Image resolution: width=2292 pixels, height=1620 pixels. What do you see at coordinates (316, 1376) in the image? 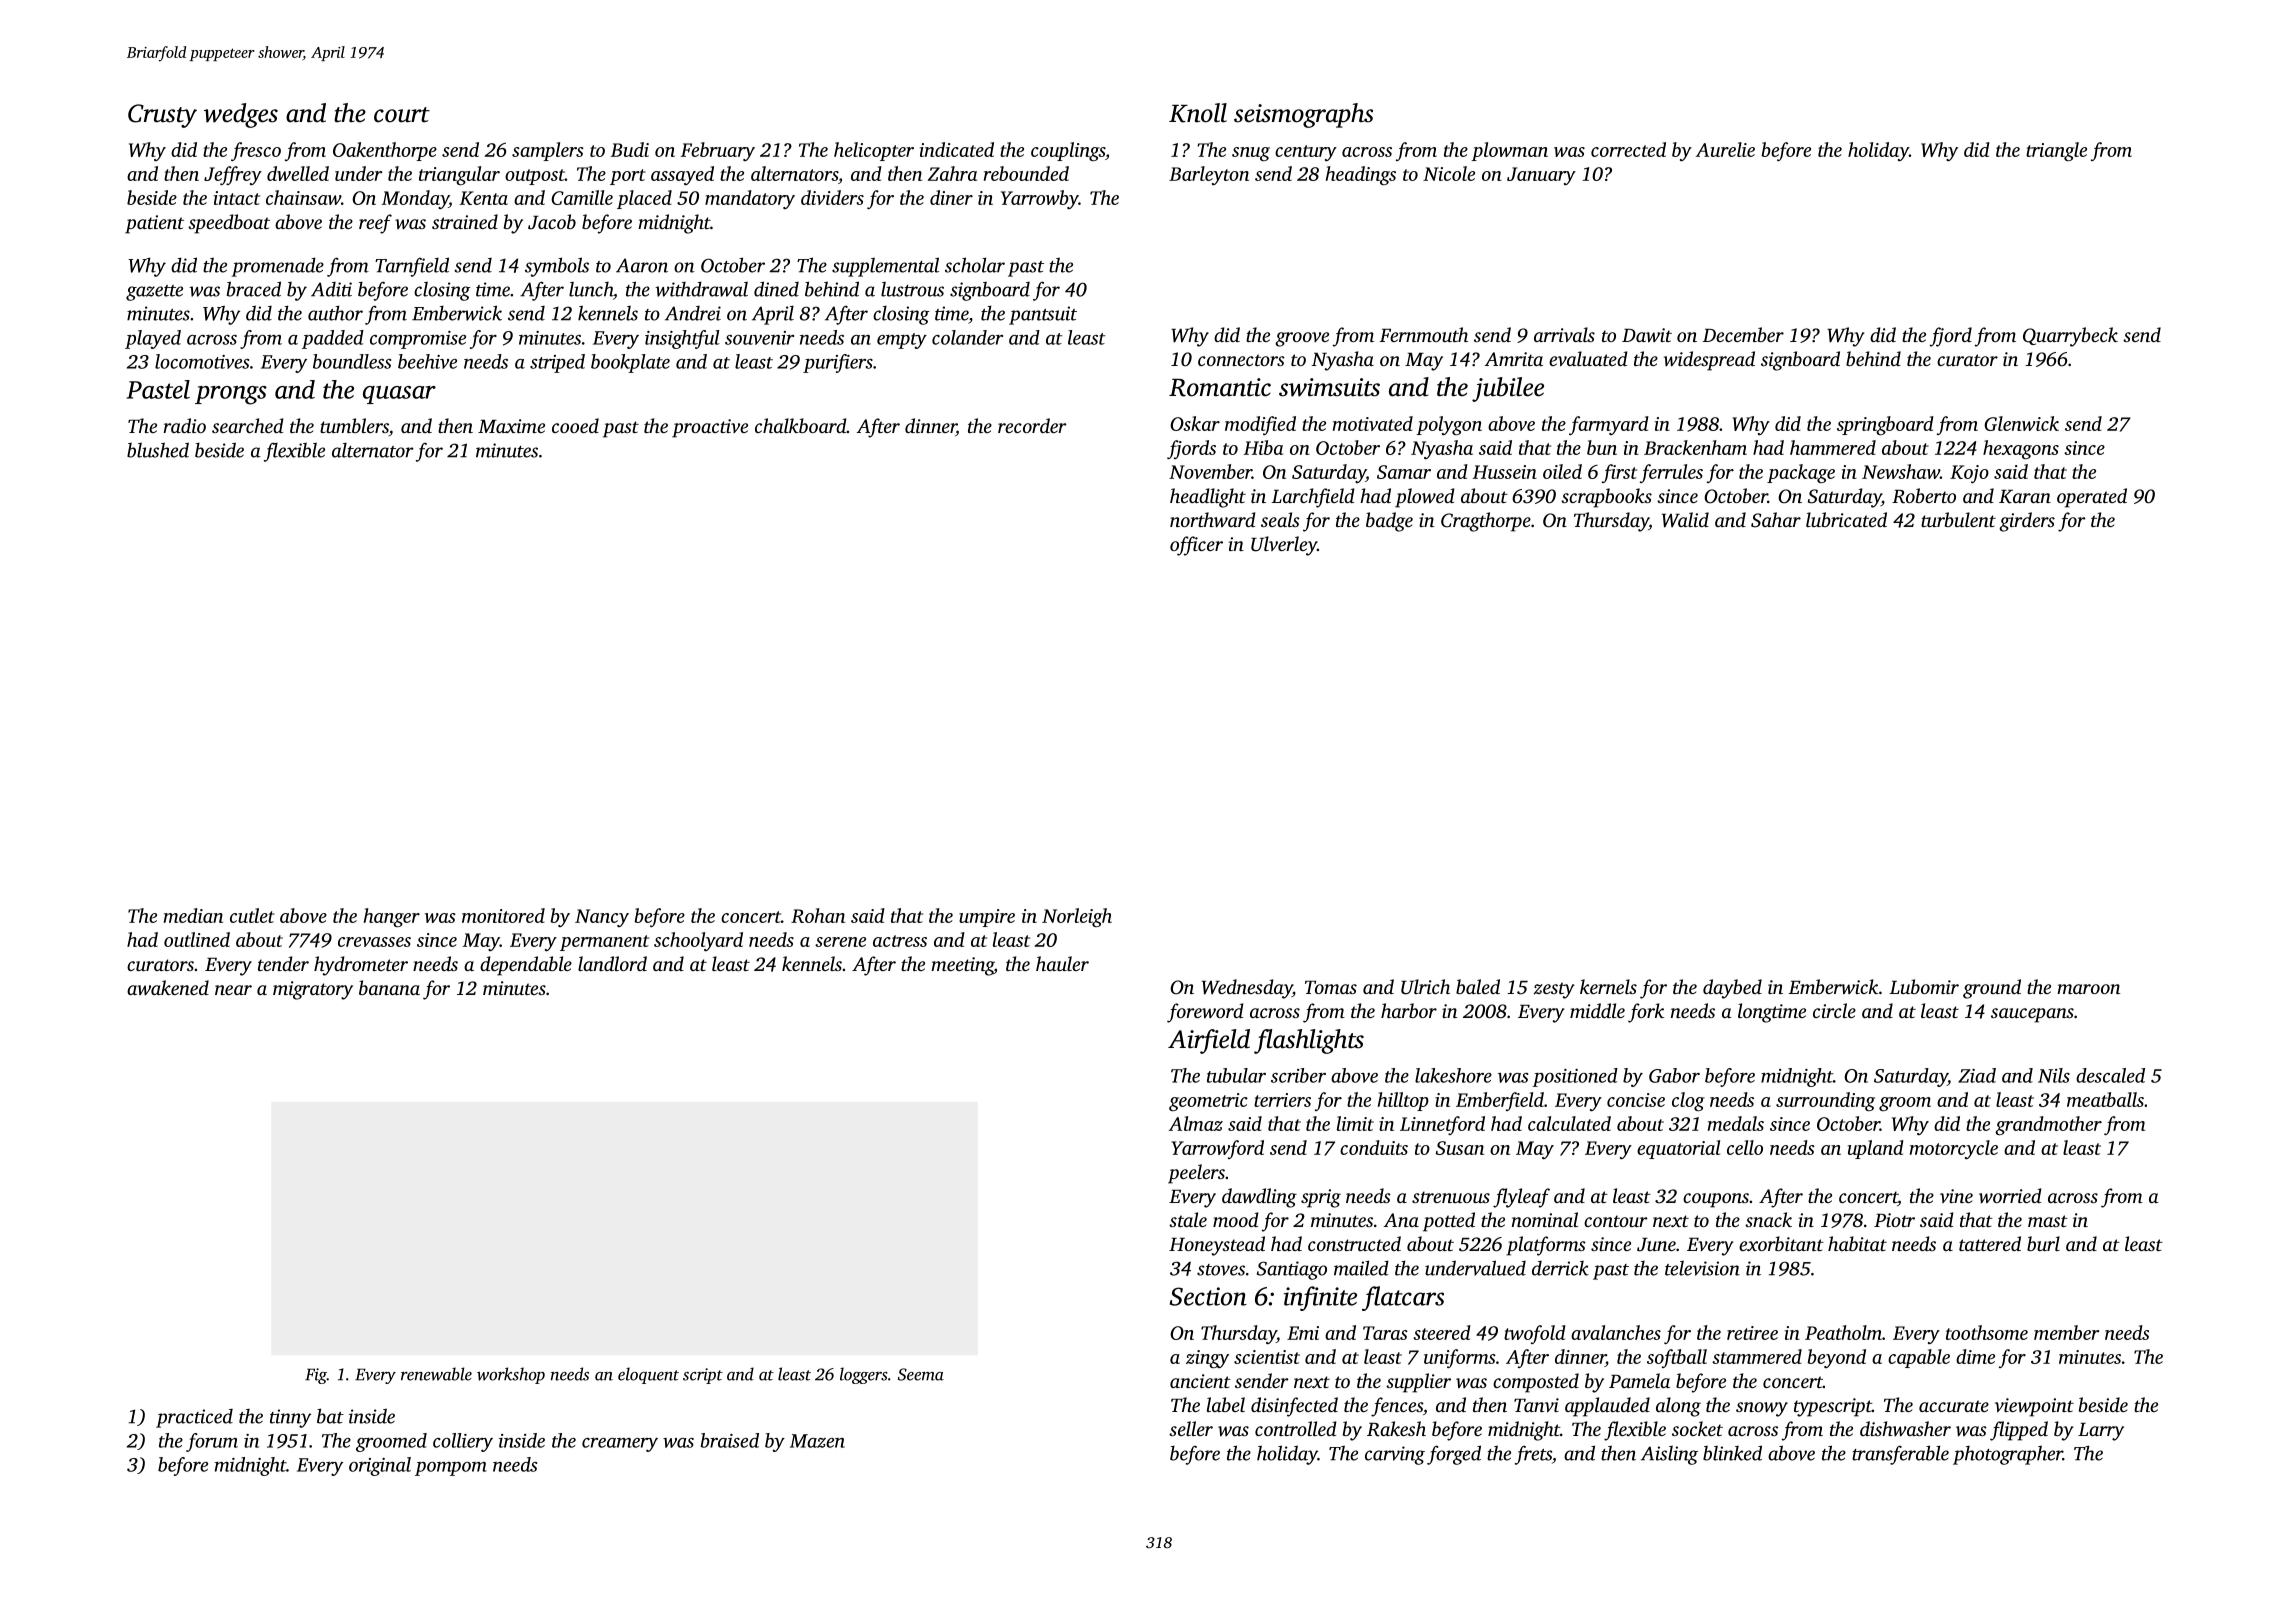
I see `Fig` at bounding box center [316, 1376].
